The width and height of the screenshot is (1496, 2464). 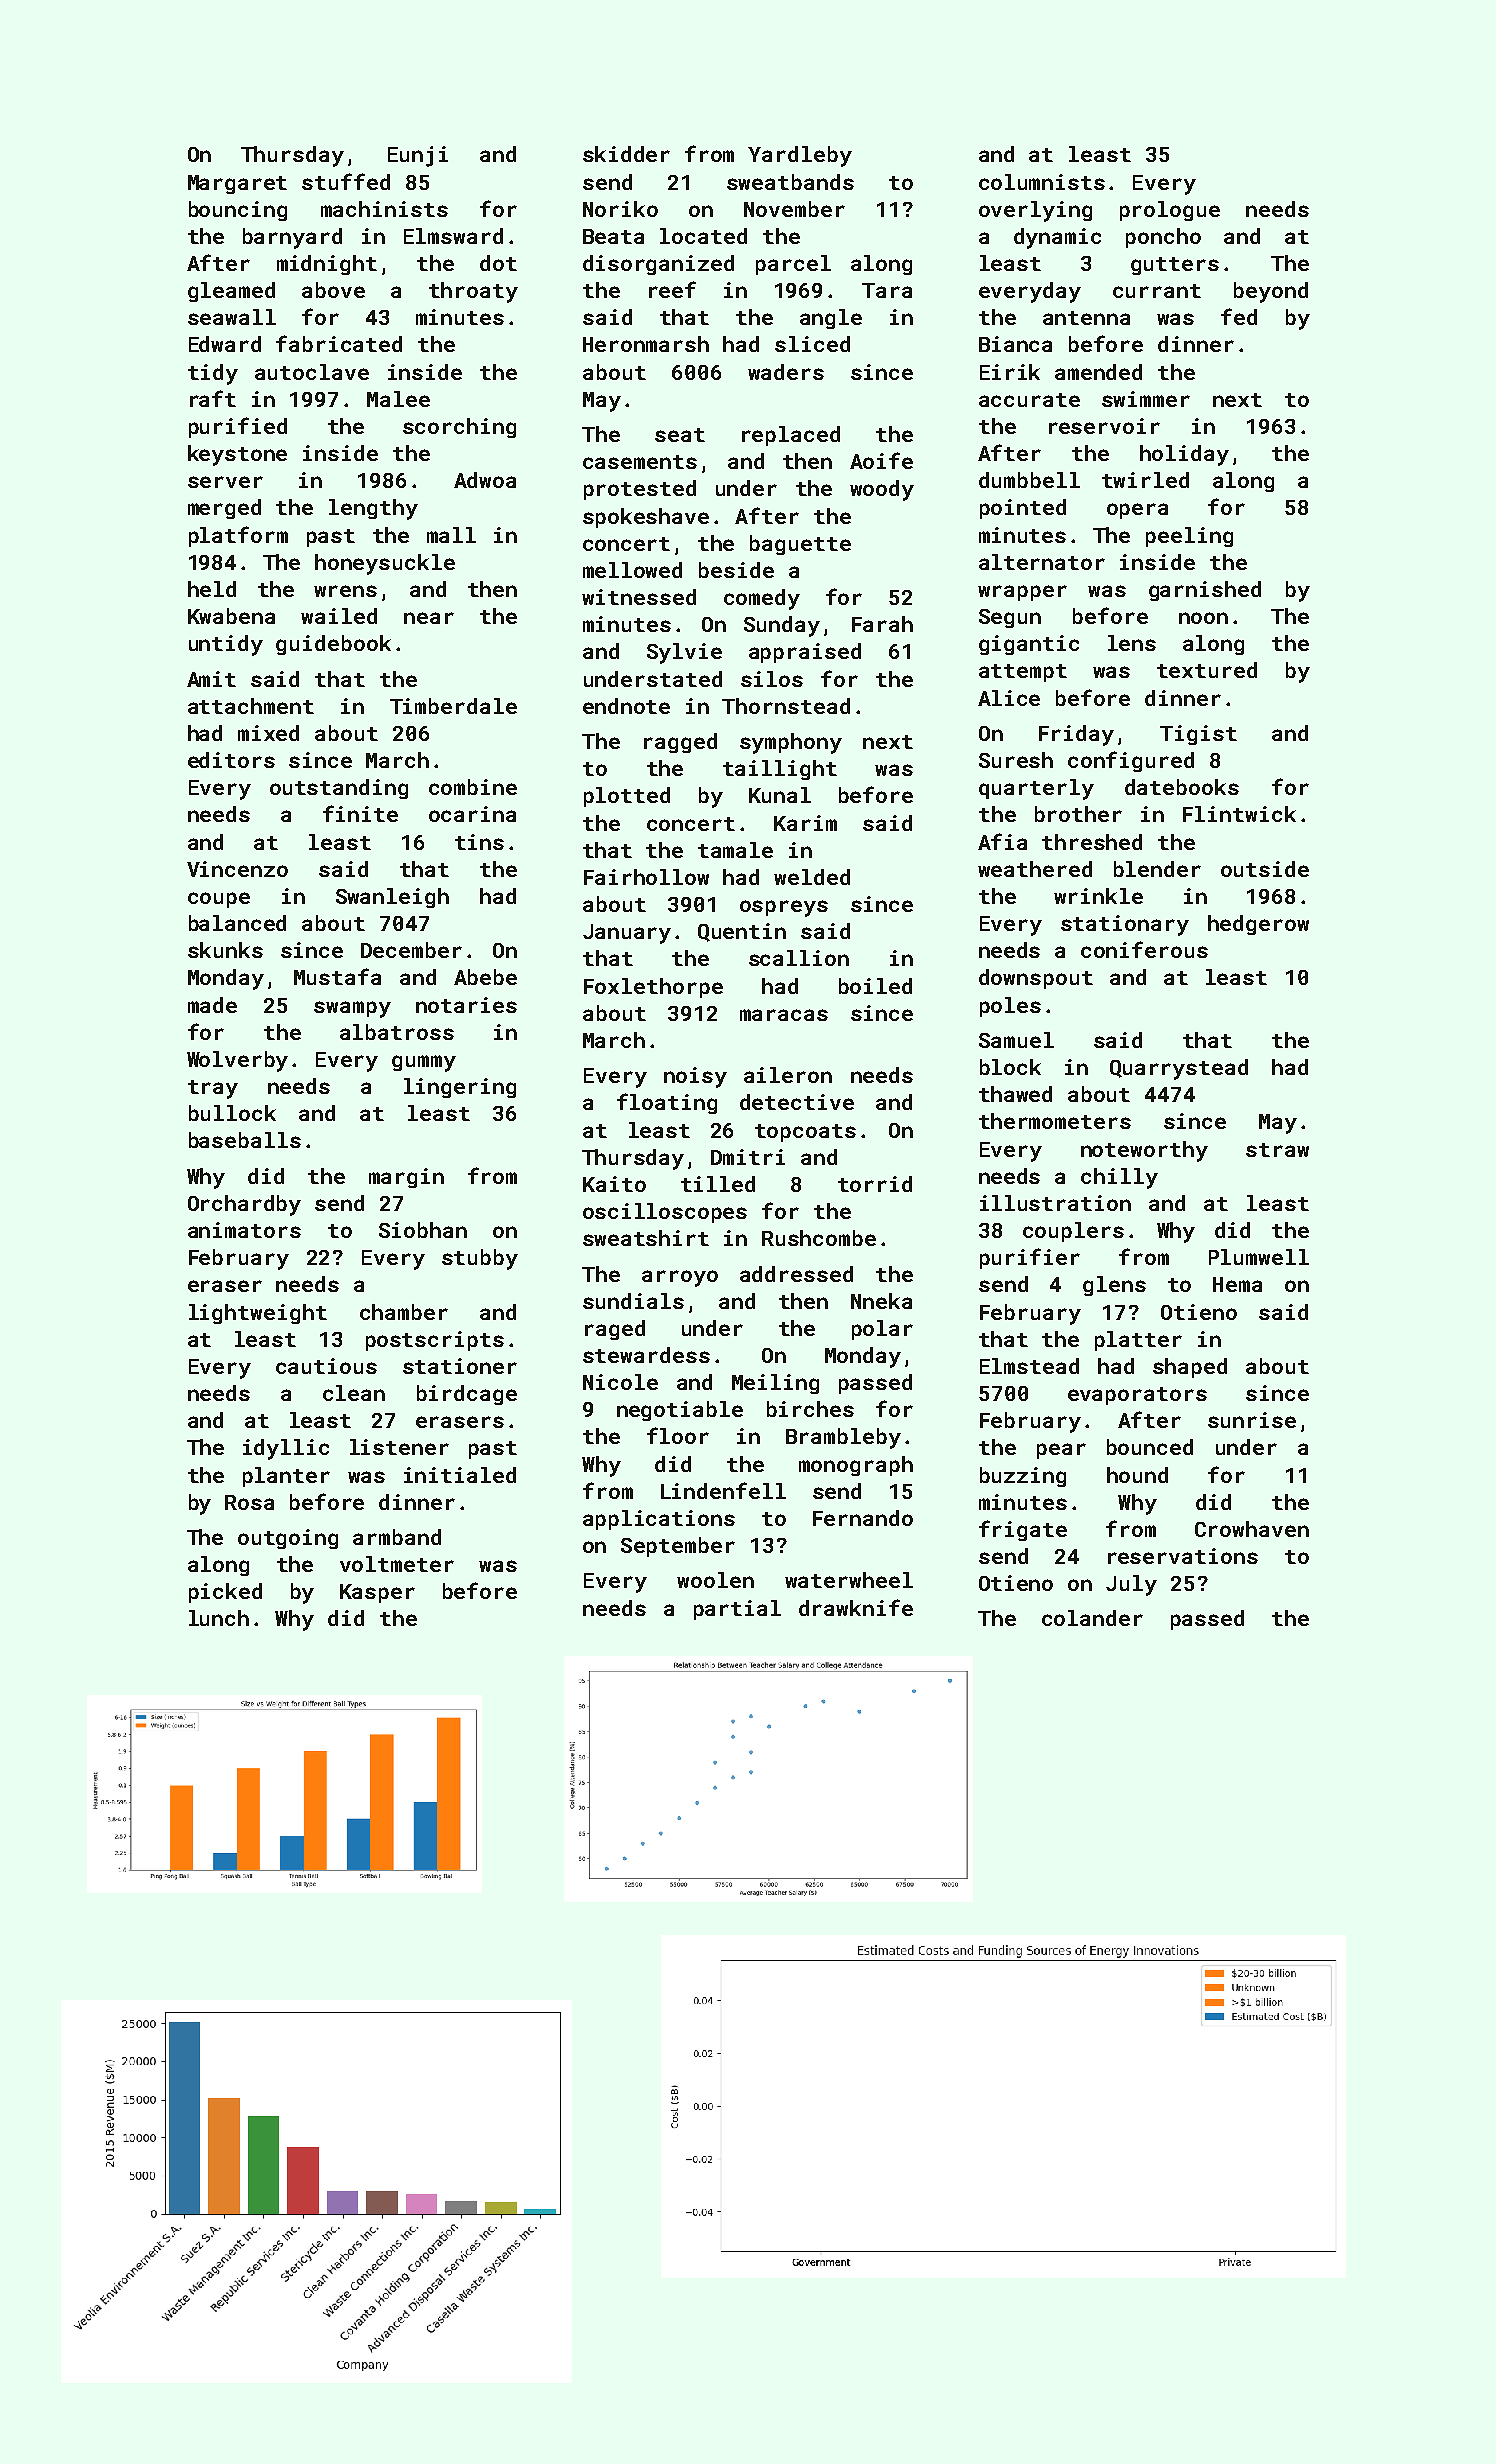 What do you see at coordinates (1042, 182) in the screenshot?
I see `columnists` at bounding box center [1042, 182].
